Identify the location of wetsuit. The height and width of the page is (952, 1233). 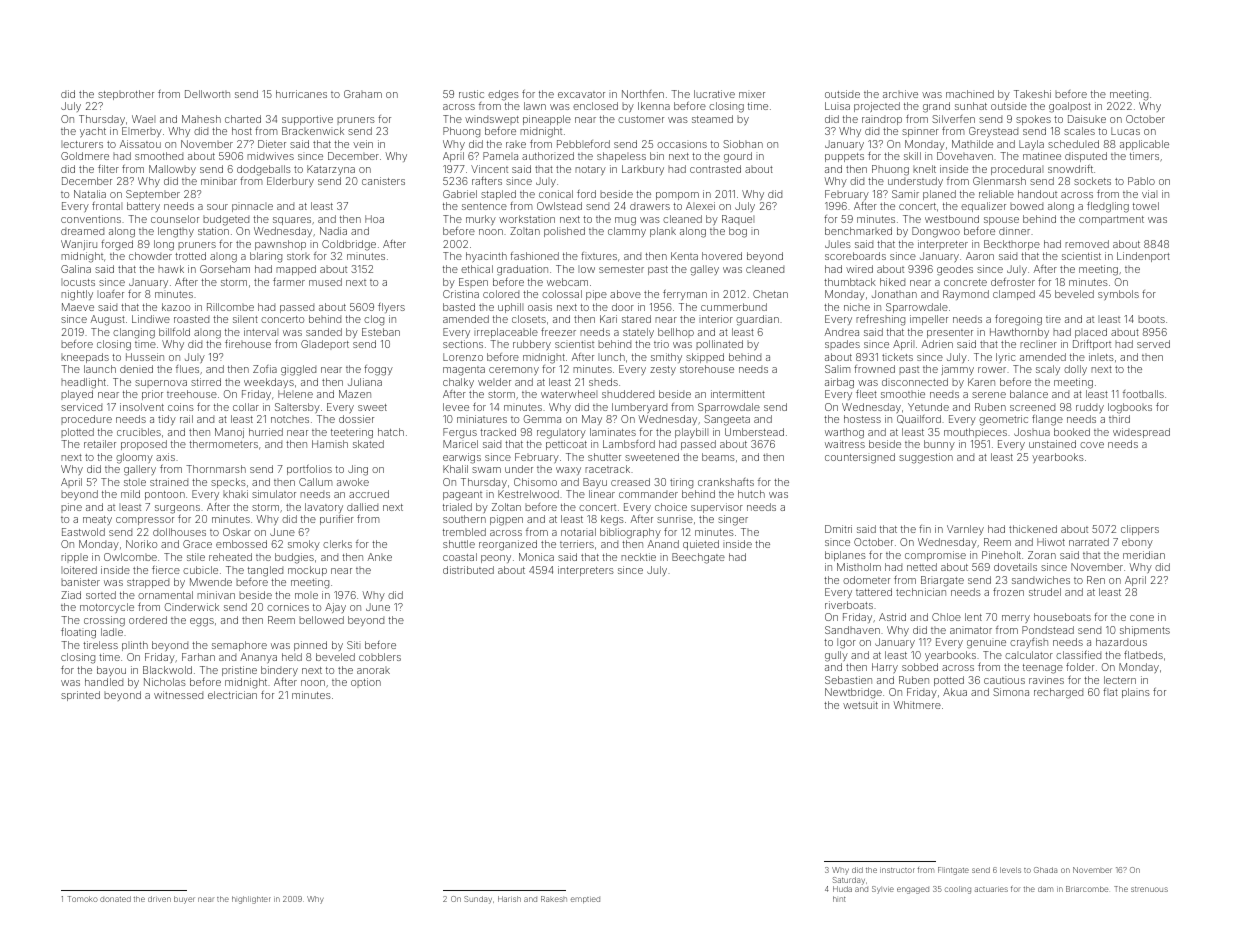
(860, 705).
